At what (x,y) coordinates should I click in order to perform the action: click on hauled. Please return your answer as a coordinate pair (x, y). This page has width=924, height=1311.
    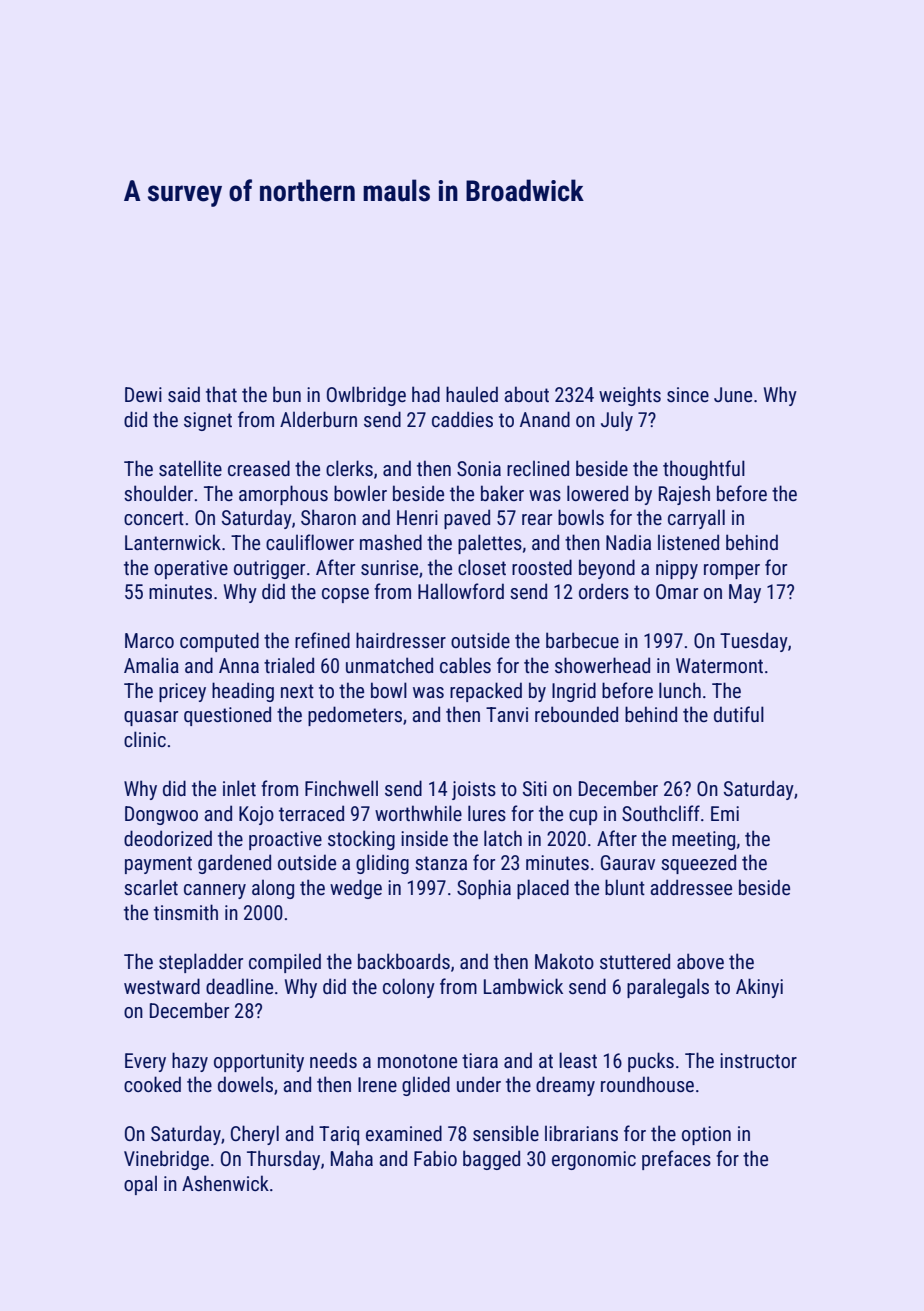
    Looking at the image, I should click on (472, 394).
